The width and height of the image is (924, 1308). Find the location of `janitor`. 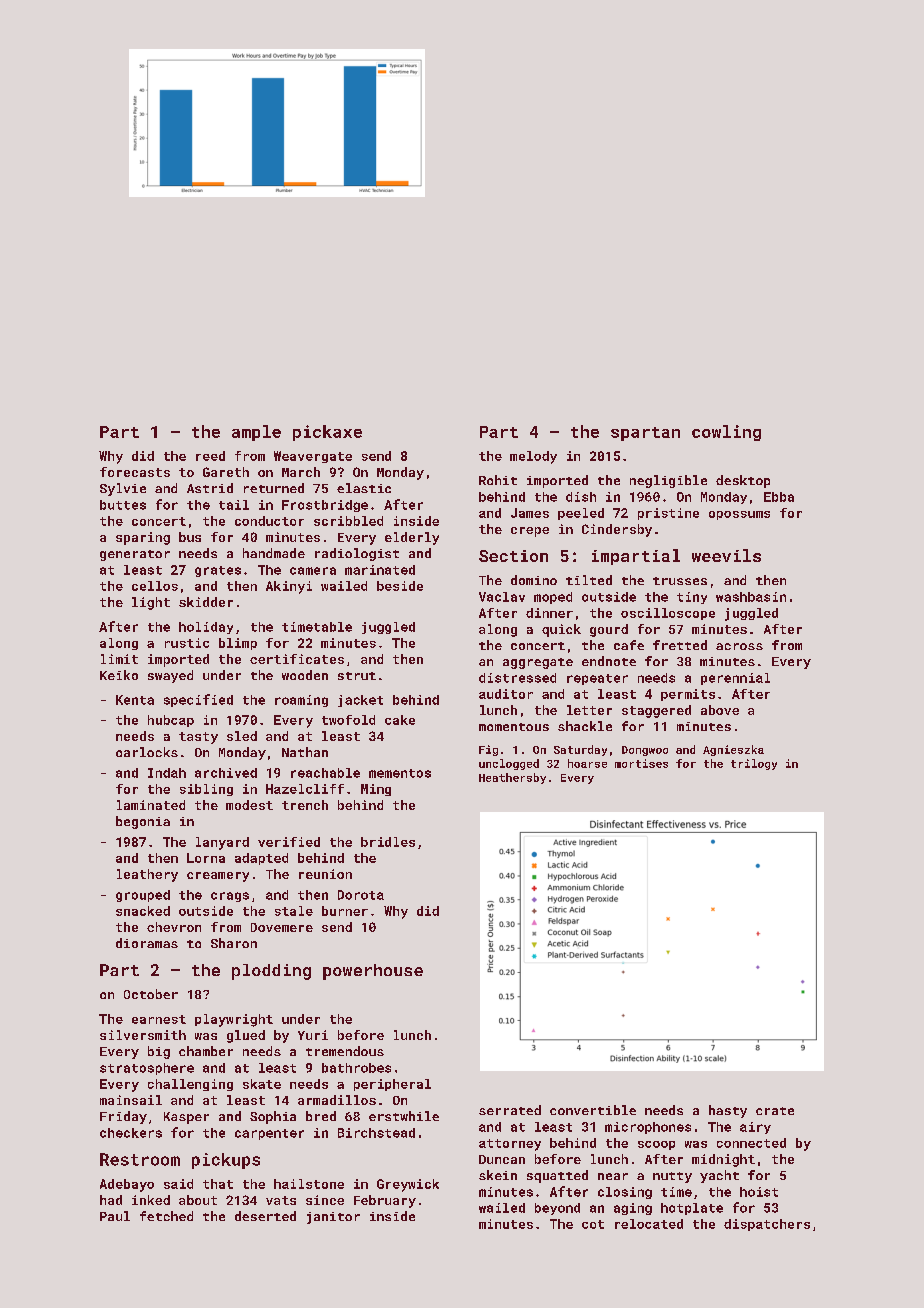

janitor is located at coordinates (333, 1218).
